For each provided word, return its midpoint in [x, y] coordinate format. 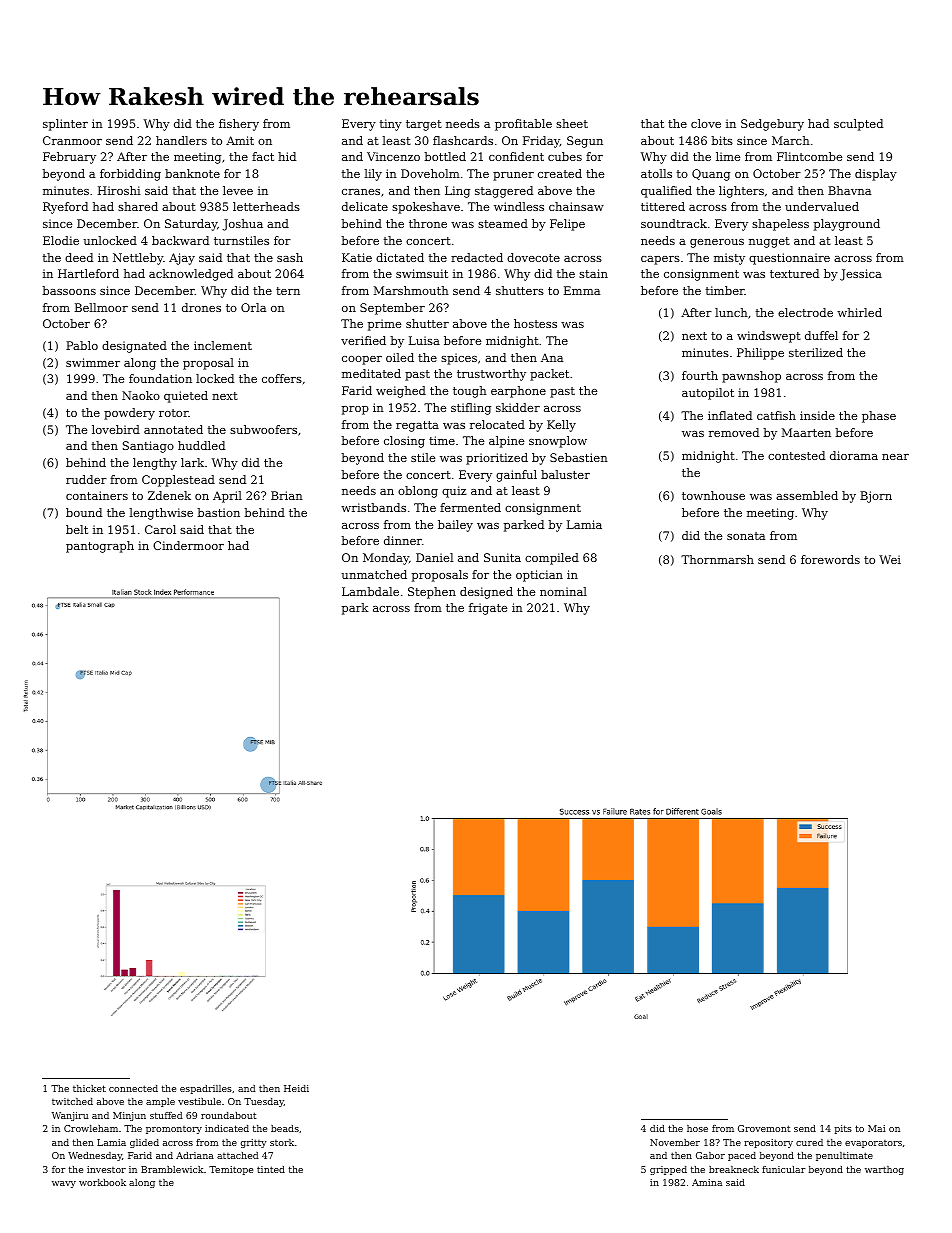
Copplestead [178, 481]
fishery [239, 125]
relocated [497, 424]
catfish [776, 415]
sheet [572, 123]
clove [706, 123]
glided [144, 1143]
